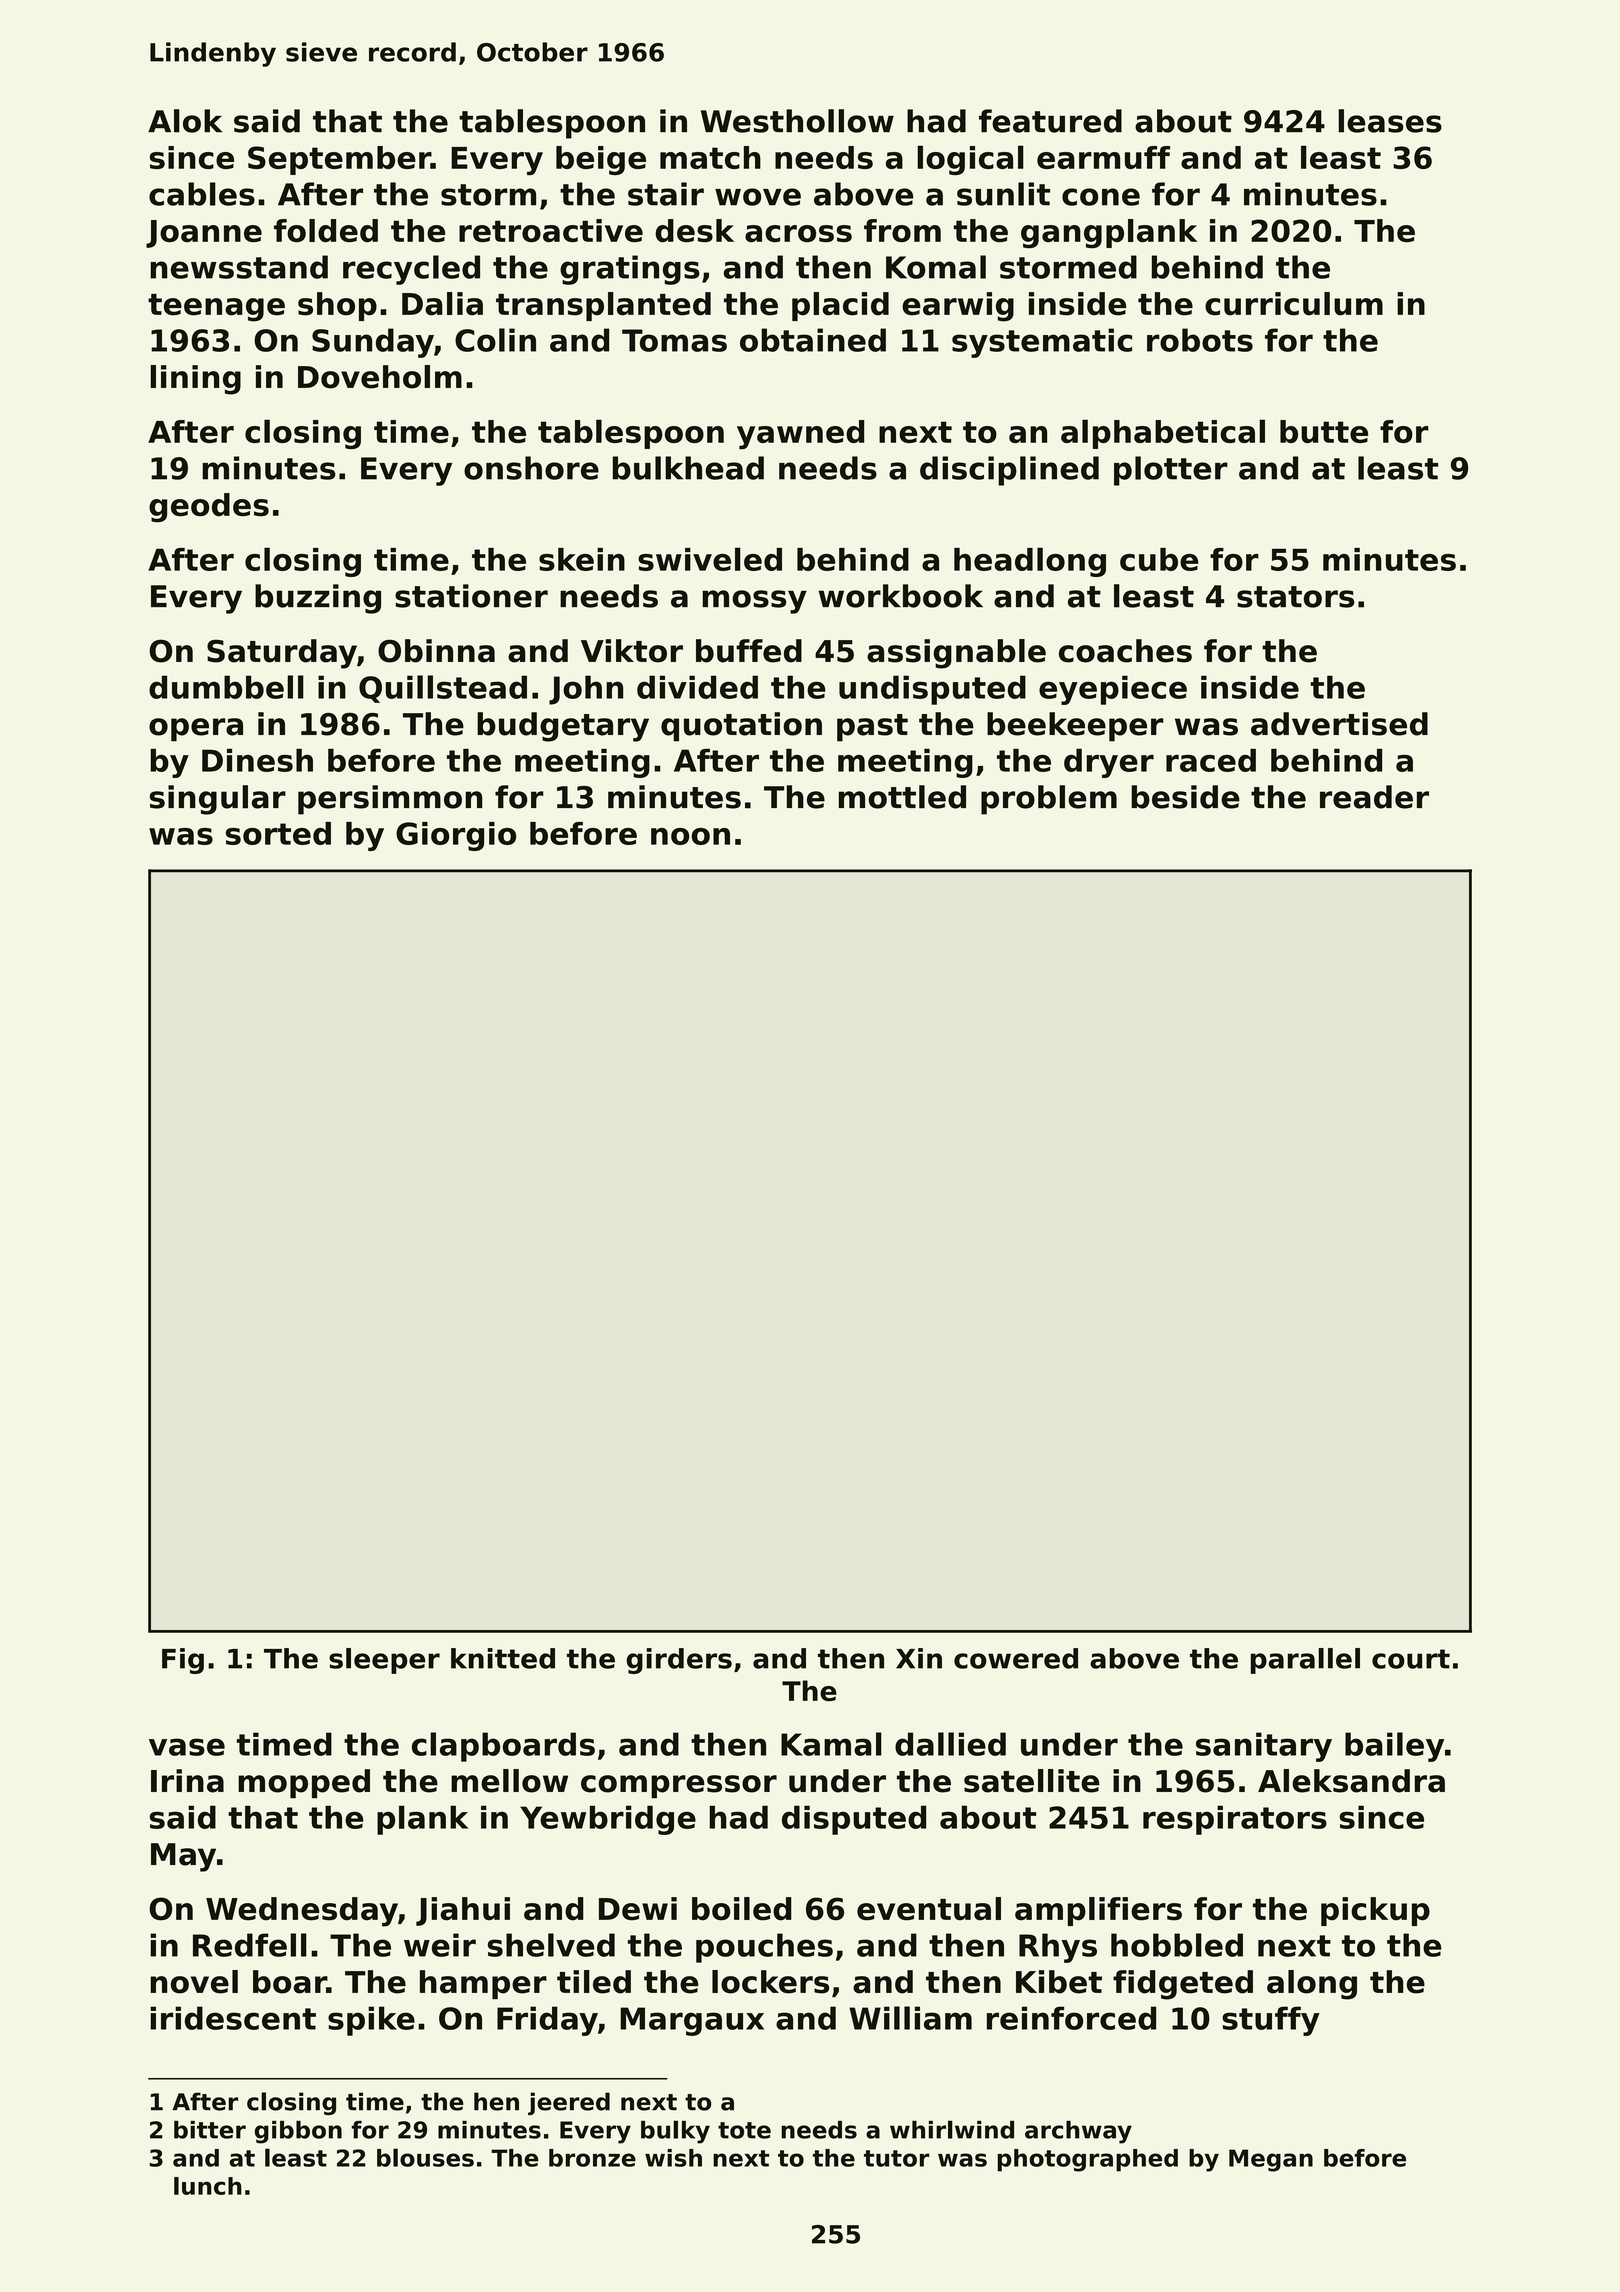  What do you see at coordinates (1087, 2160) in the page?
I see `photographed` at bounding box center [1087, 2160].
